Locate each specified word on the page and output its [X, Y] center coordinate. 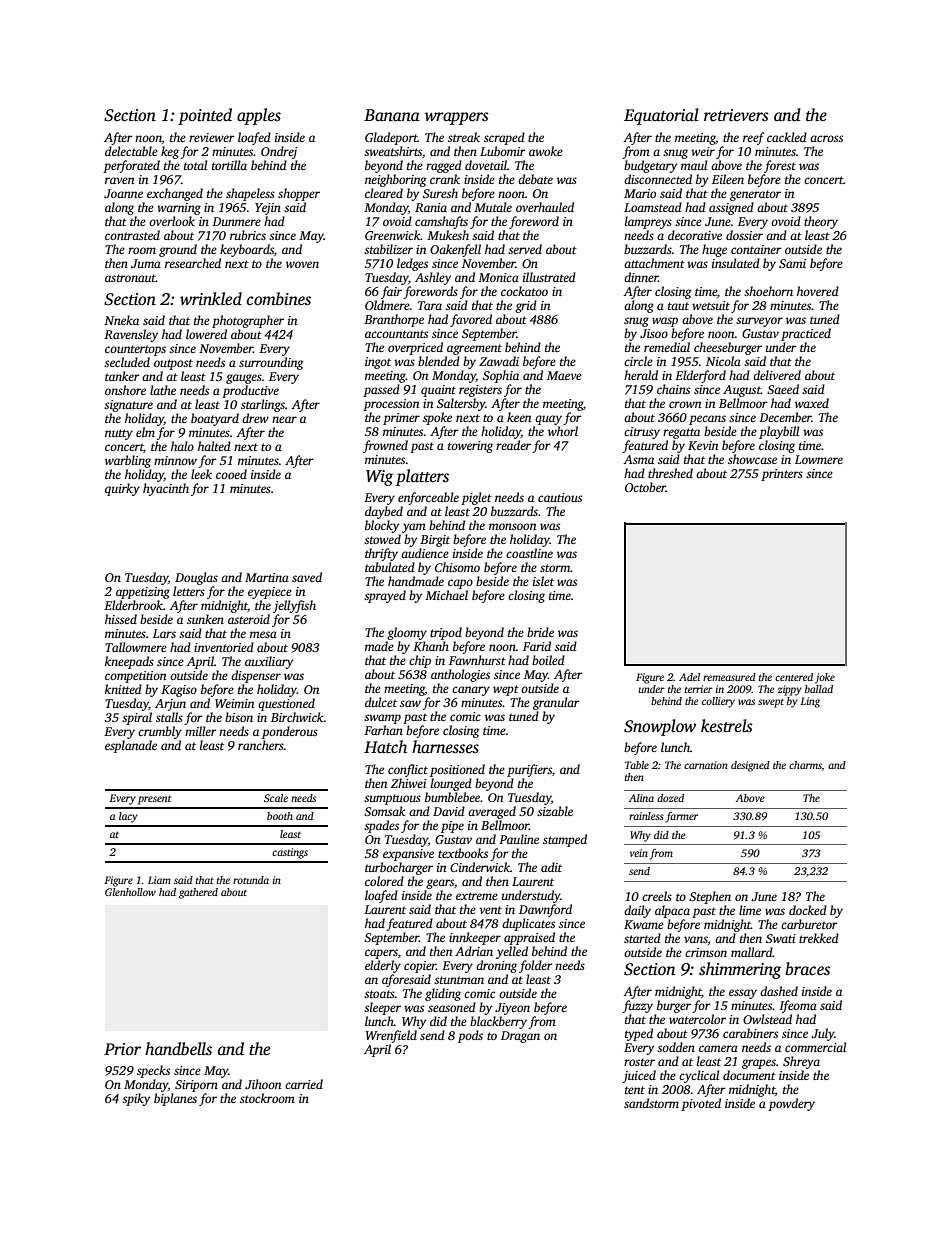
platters [422, 477]
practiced [806, 334]
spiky [136, 1099]
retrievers [736, 115]
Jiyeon [512, 1009]
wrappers [457, 118]
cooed [231, 474]
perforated [131, 166]
